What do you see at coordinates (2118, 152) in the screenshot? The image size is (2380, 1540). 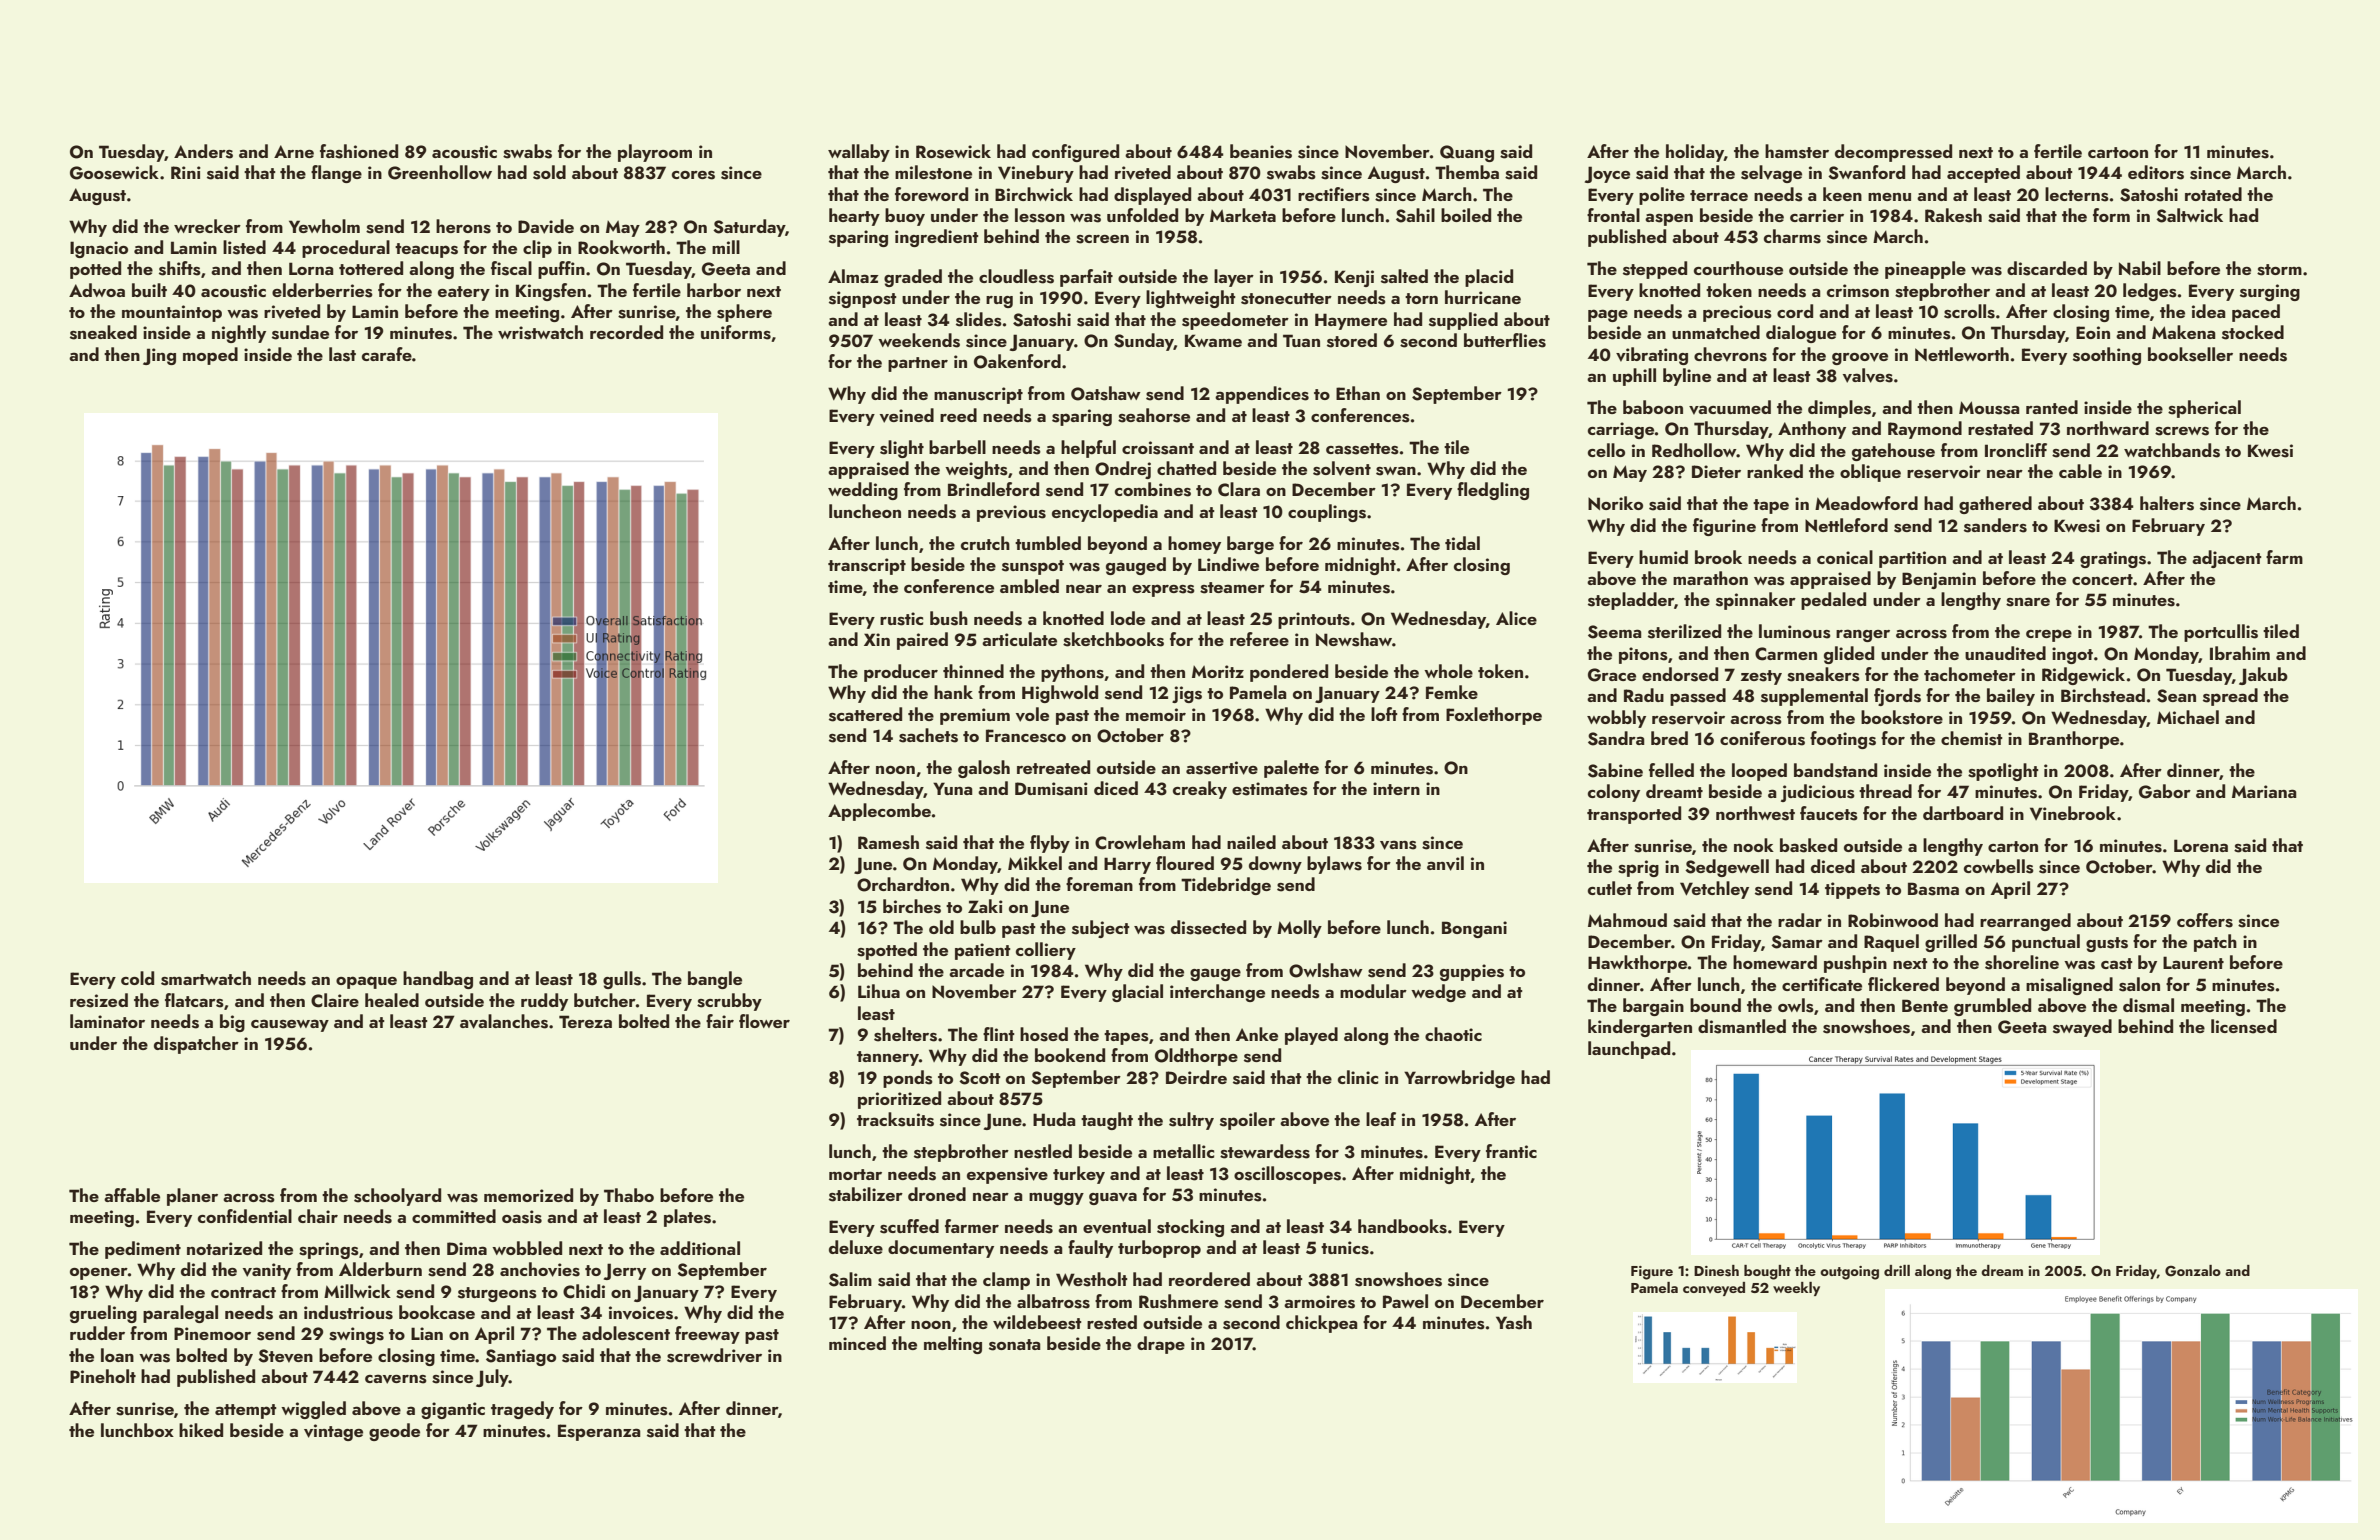 I see `cartoon` at bounding box center [2118, 152].
